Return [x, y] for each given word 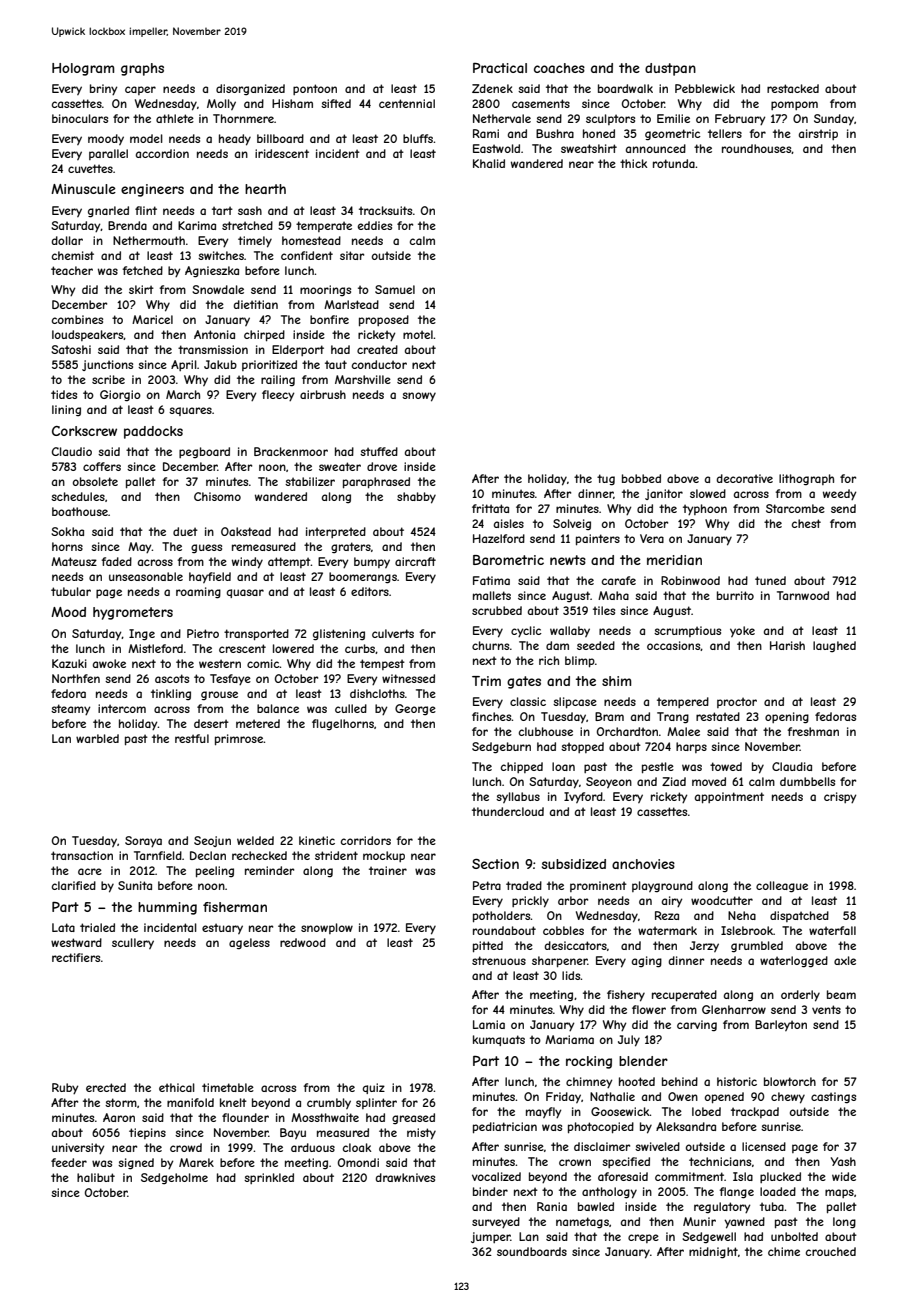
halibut [96, 1177]
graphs [142, 69]
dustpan [670, 69]
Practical [500, 68]
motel [418, 334]
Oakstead [246, 531]
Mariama [569, 1039]
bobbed [641, 478]
